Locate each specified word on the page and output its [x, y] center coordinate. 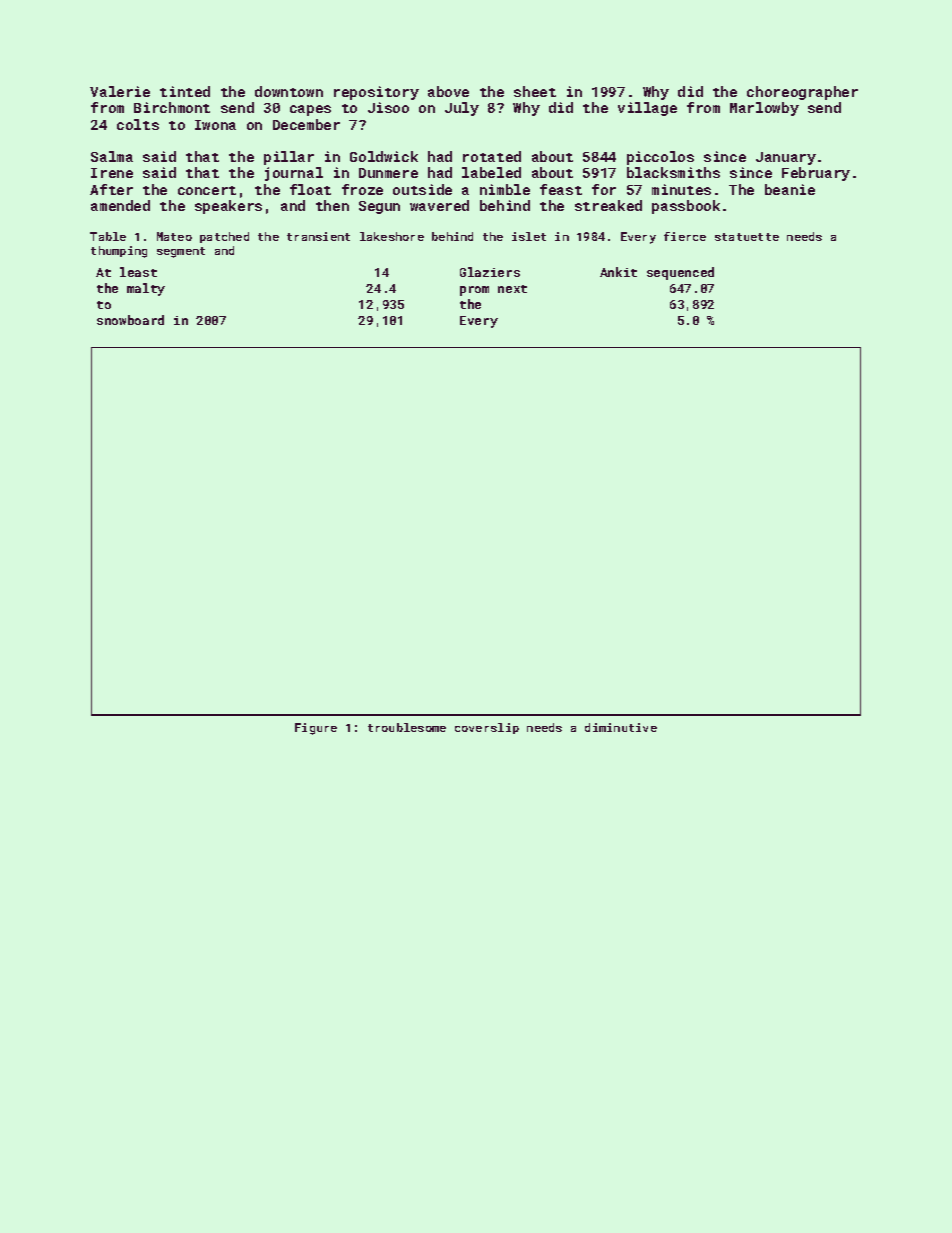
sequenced [680, 273]
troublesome [407, 727]
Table [108, 236]
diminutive [621, 727]
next [512, 289]
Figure [316, 729]
